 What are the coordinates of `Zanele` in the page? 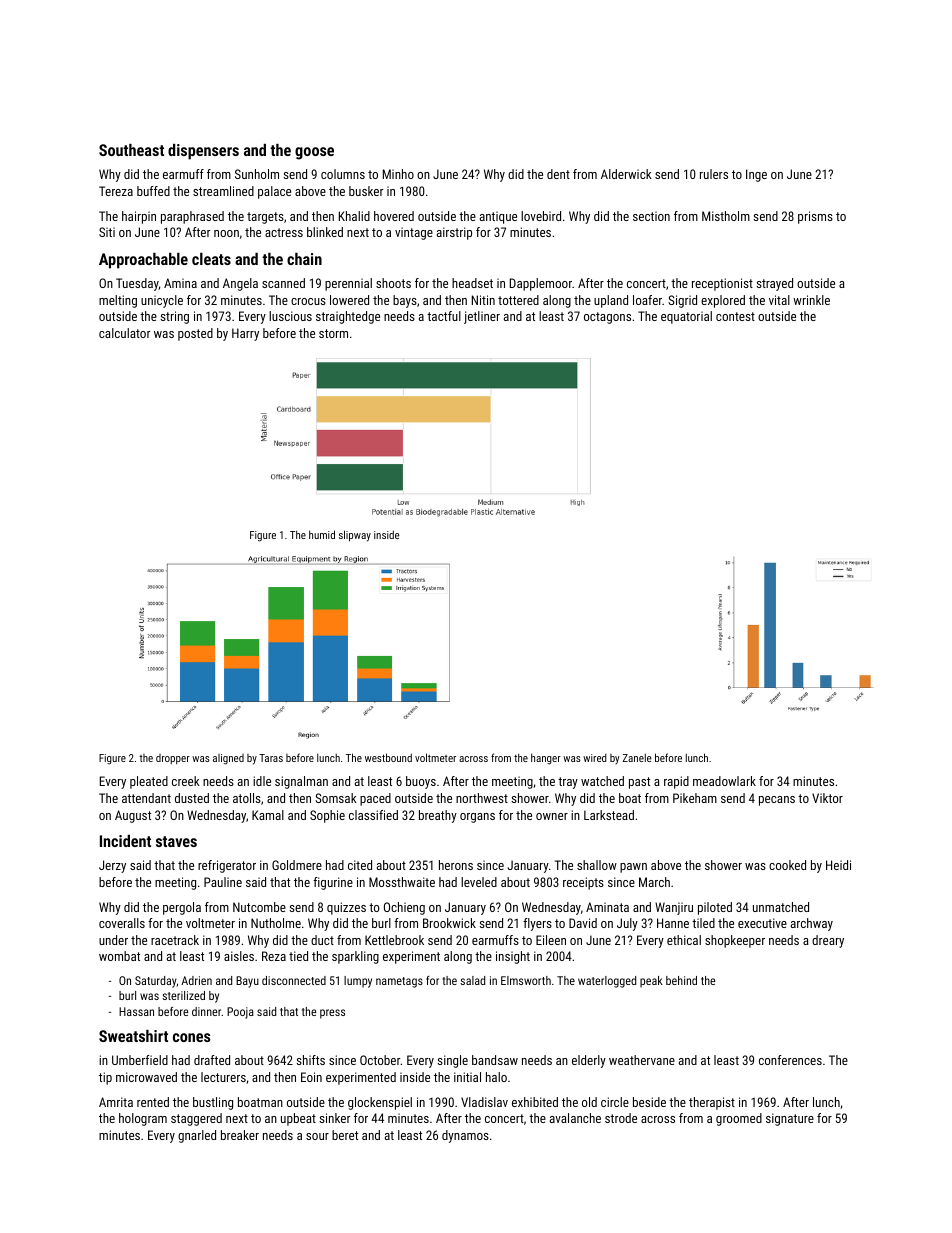 It's located at (637, 757).
